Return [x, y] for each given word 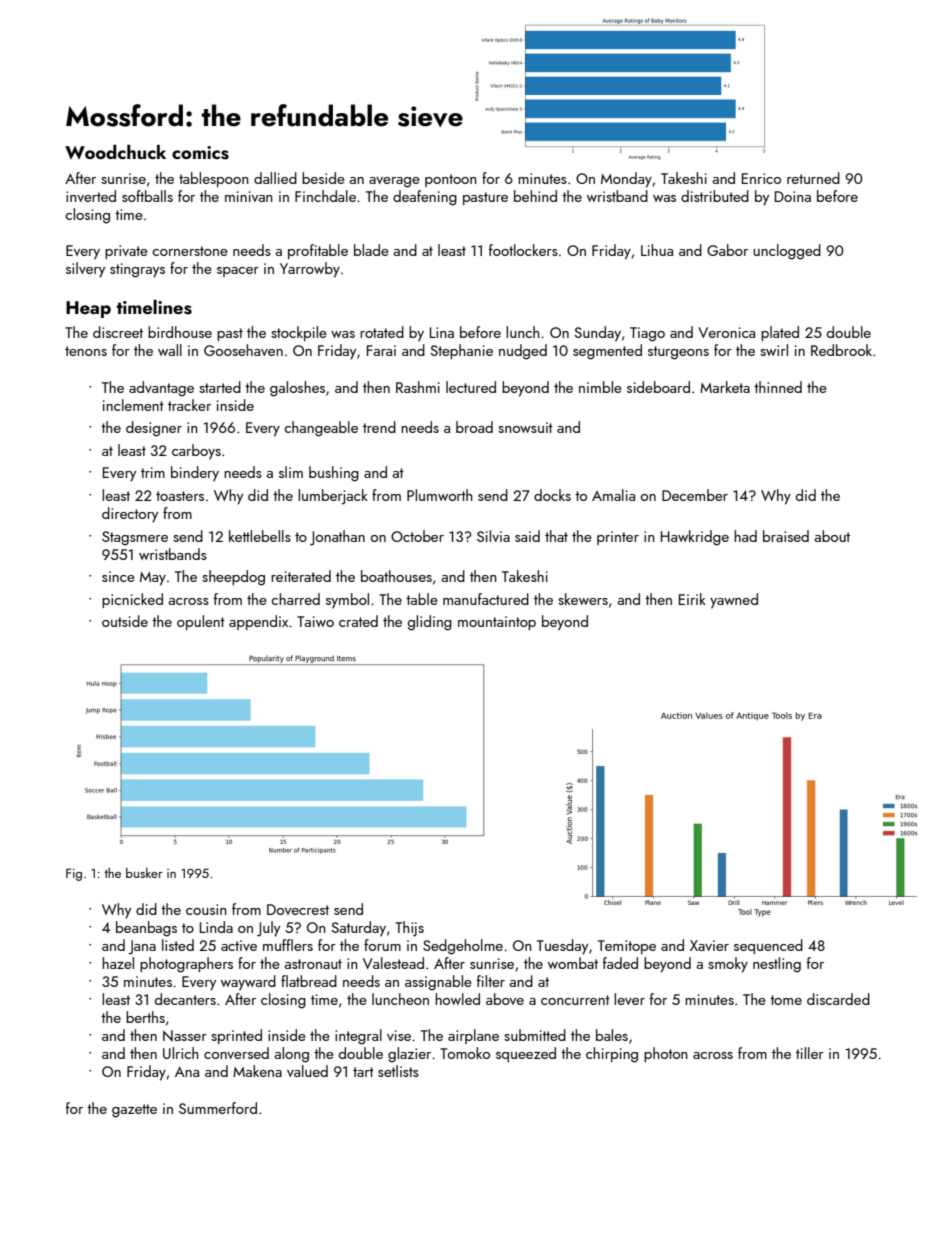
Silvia [493, 536]
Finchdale [325, 196]
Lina [442, 332]
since [118, 576]
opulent [201, 622]
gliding [430, 623]
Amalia [613, 495]
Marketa [725, 387]
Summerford [218, 1108]
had [745, 536]
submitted [535, 1035]
